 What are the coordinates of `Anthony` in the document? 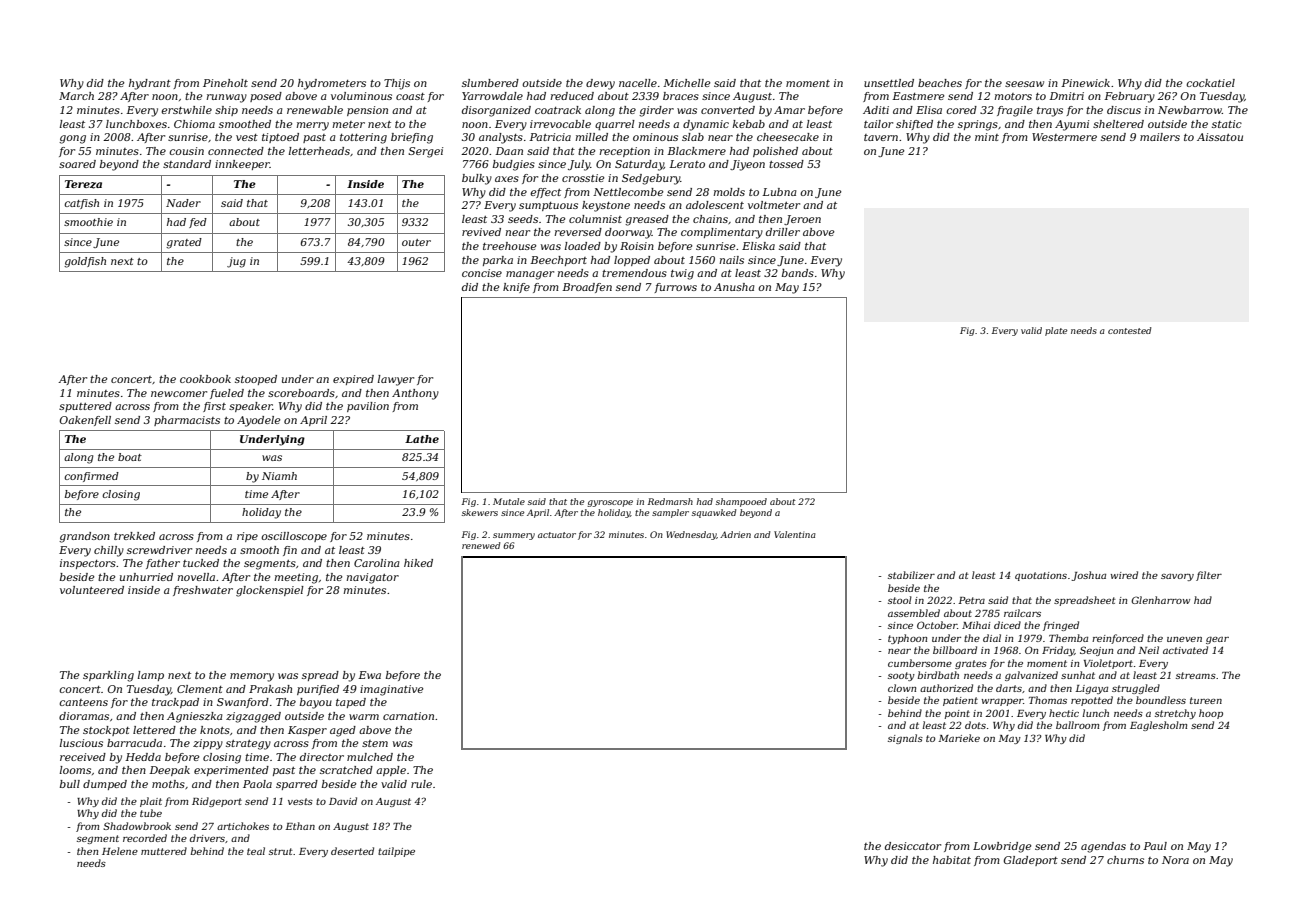 It's located at (415, 394).
